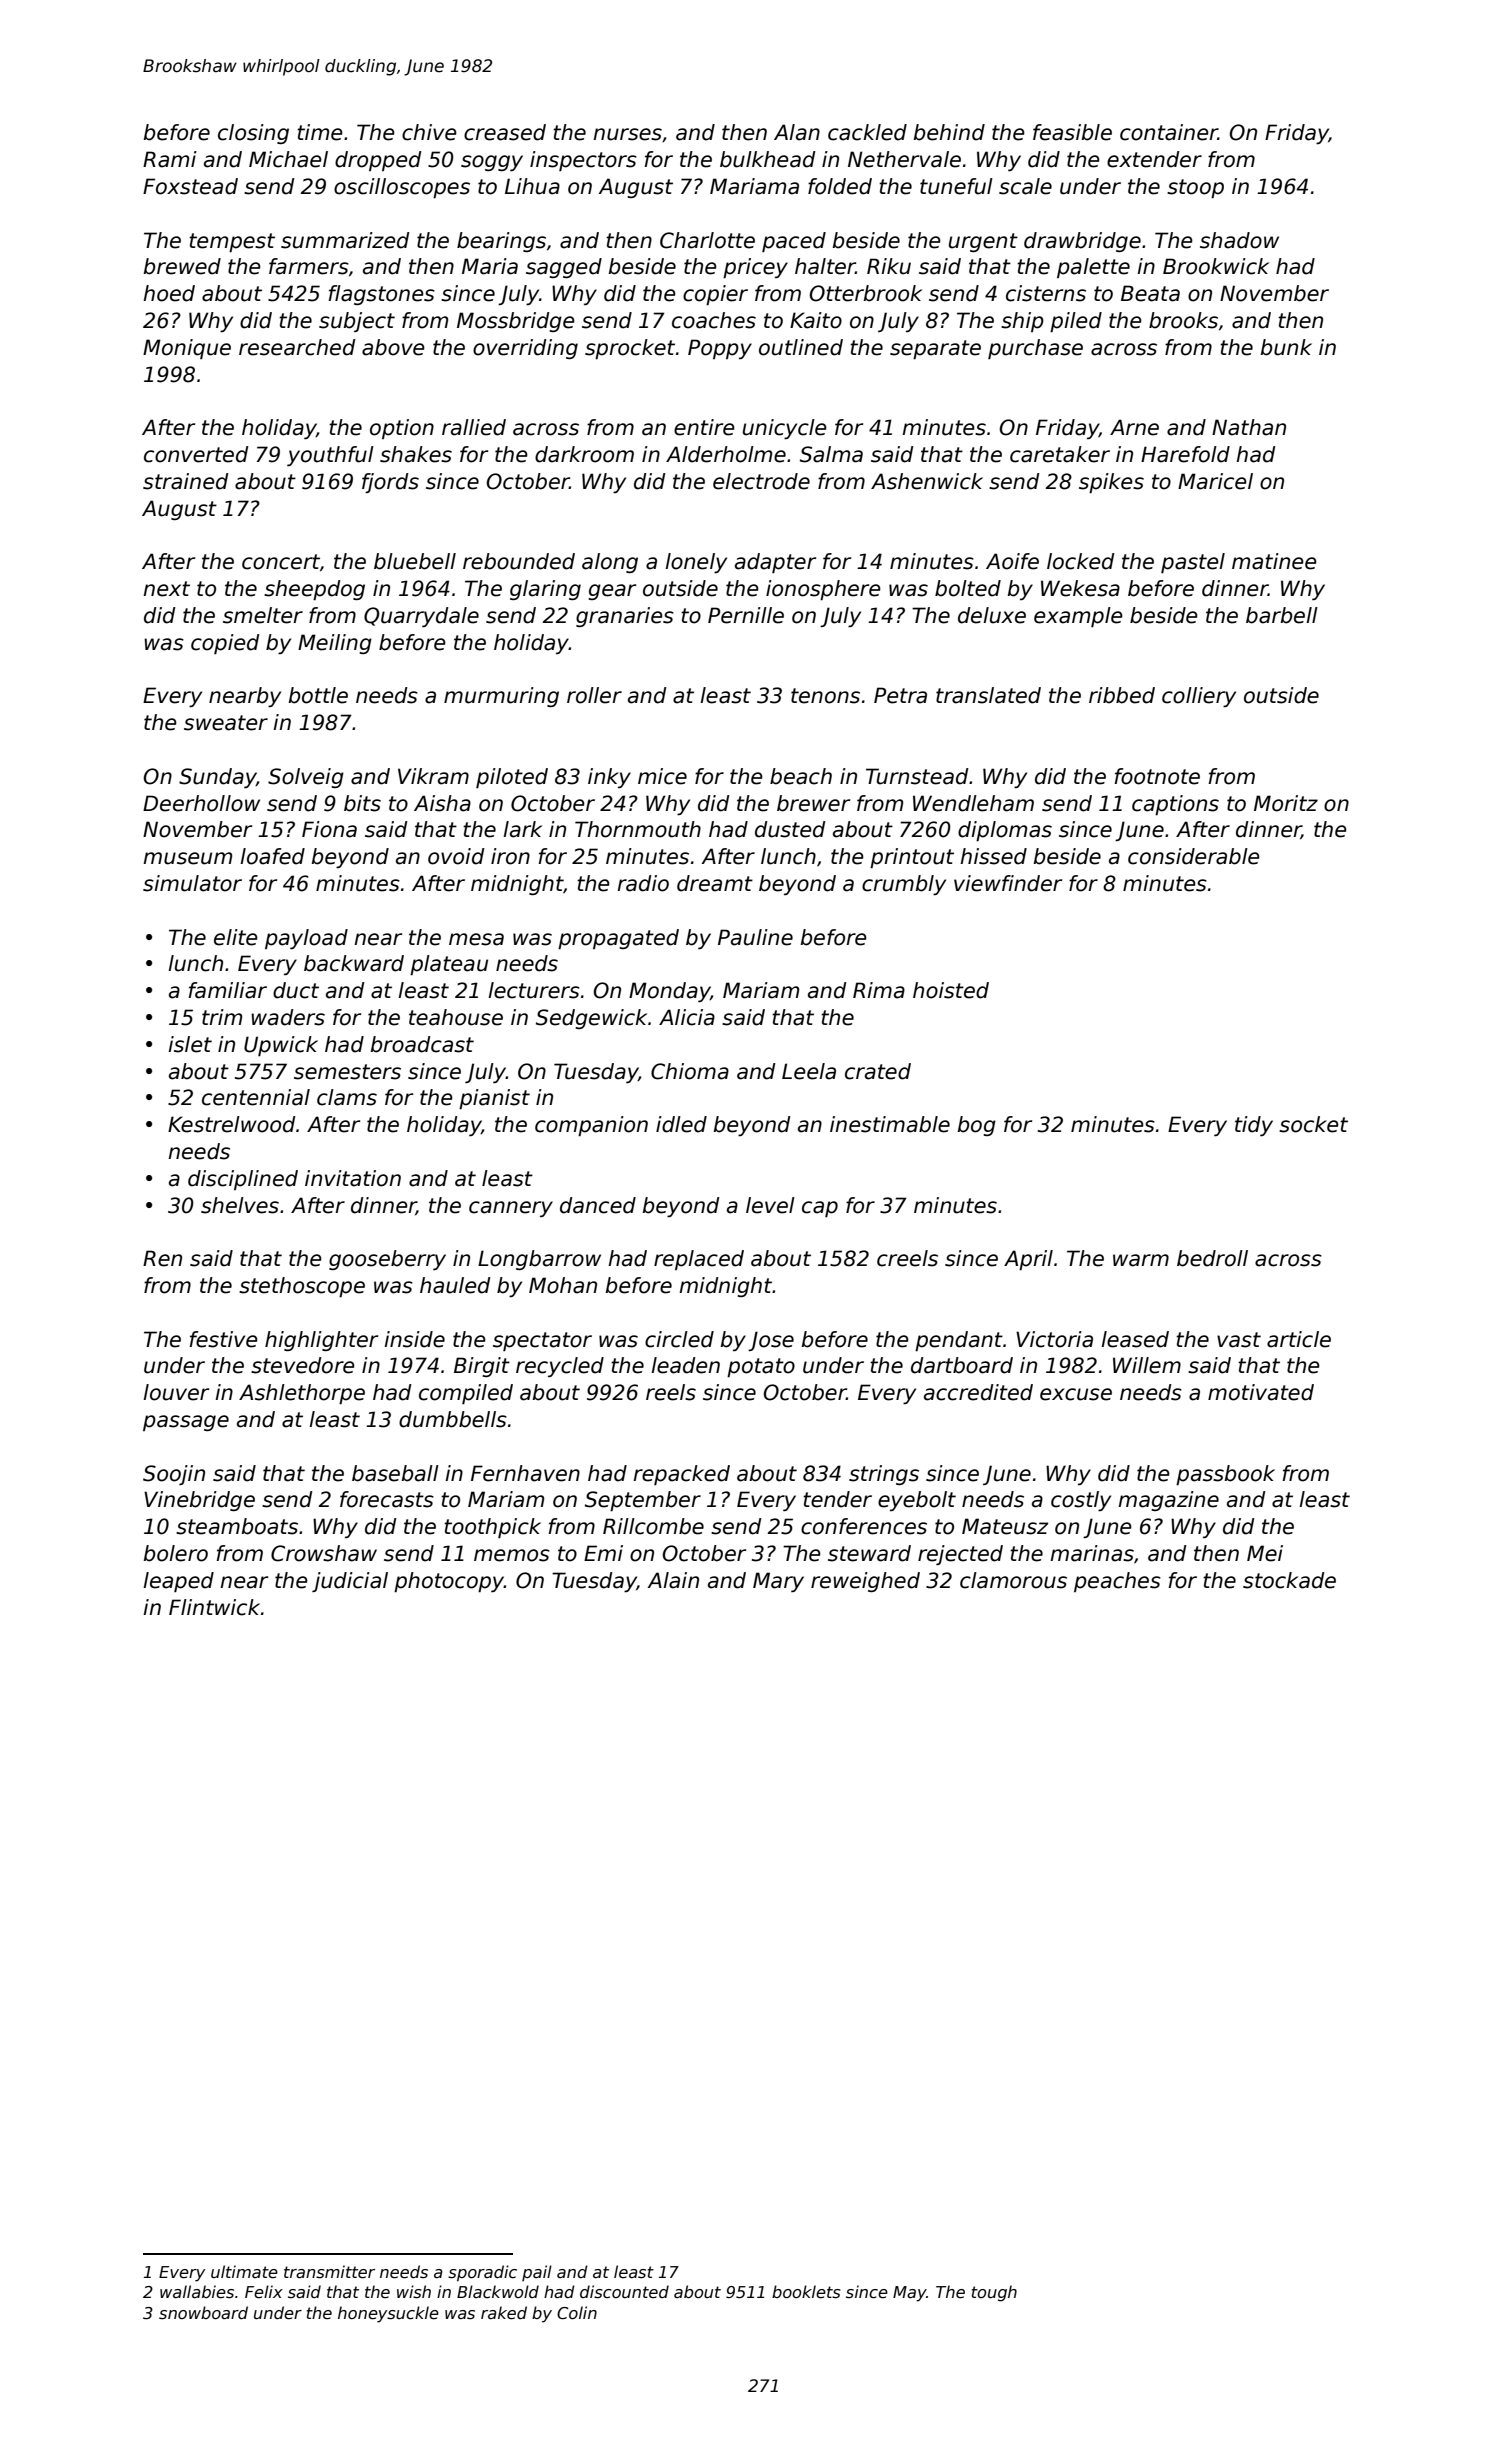  What do you see at coordinates (910, 2294) in the screenshot?
I see `May` at bounding box center [910, 2294].
